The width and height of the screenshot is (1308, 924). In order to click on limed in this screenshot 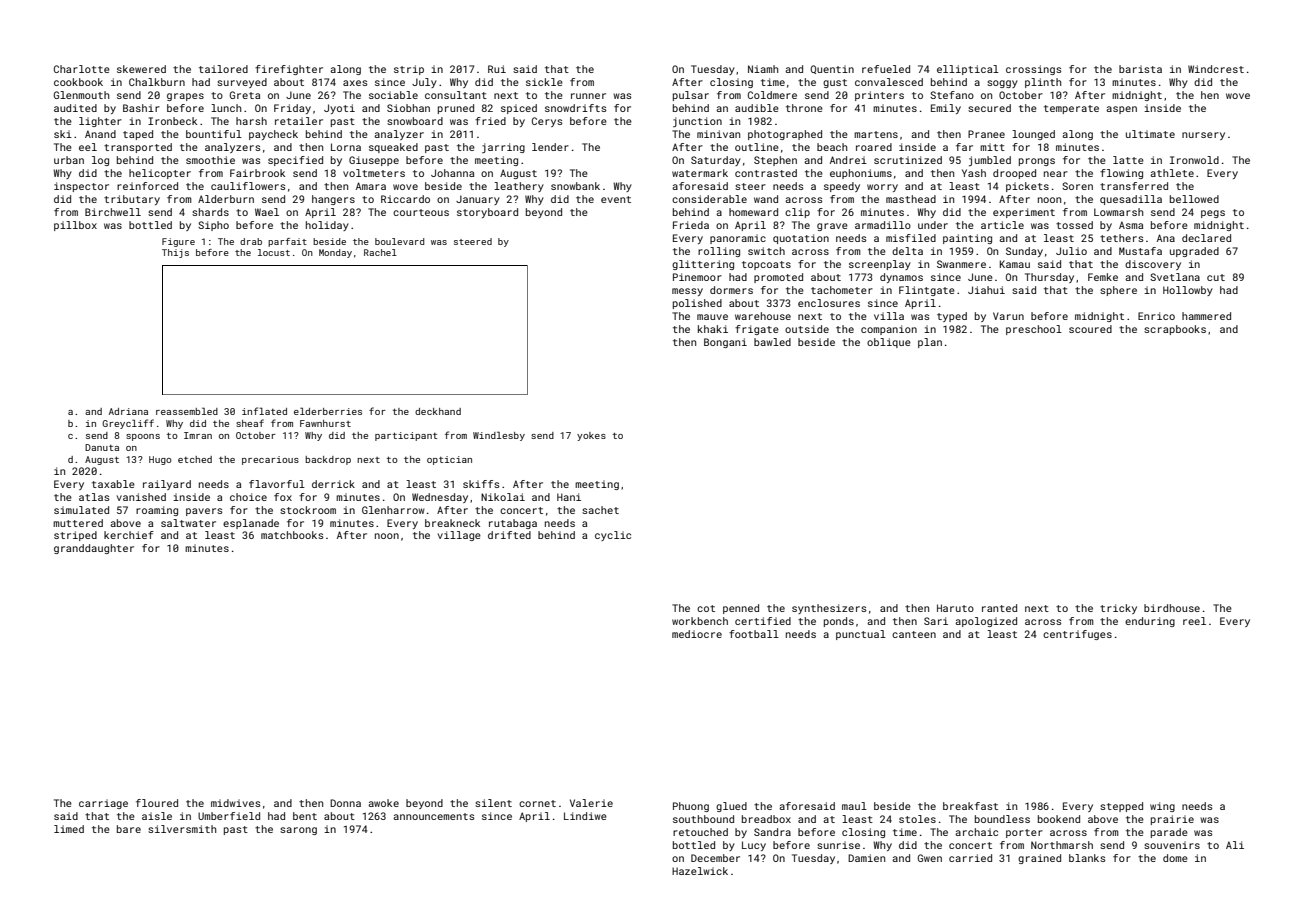, I will do `click(69, 829)`.
